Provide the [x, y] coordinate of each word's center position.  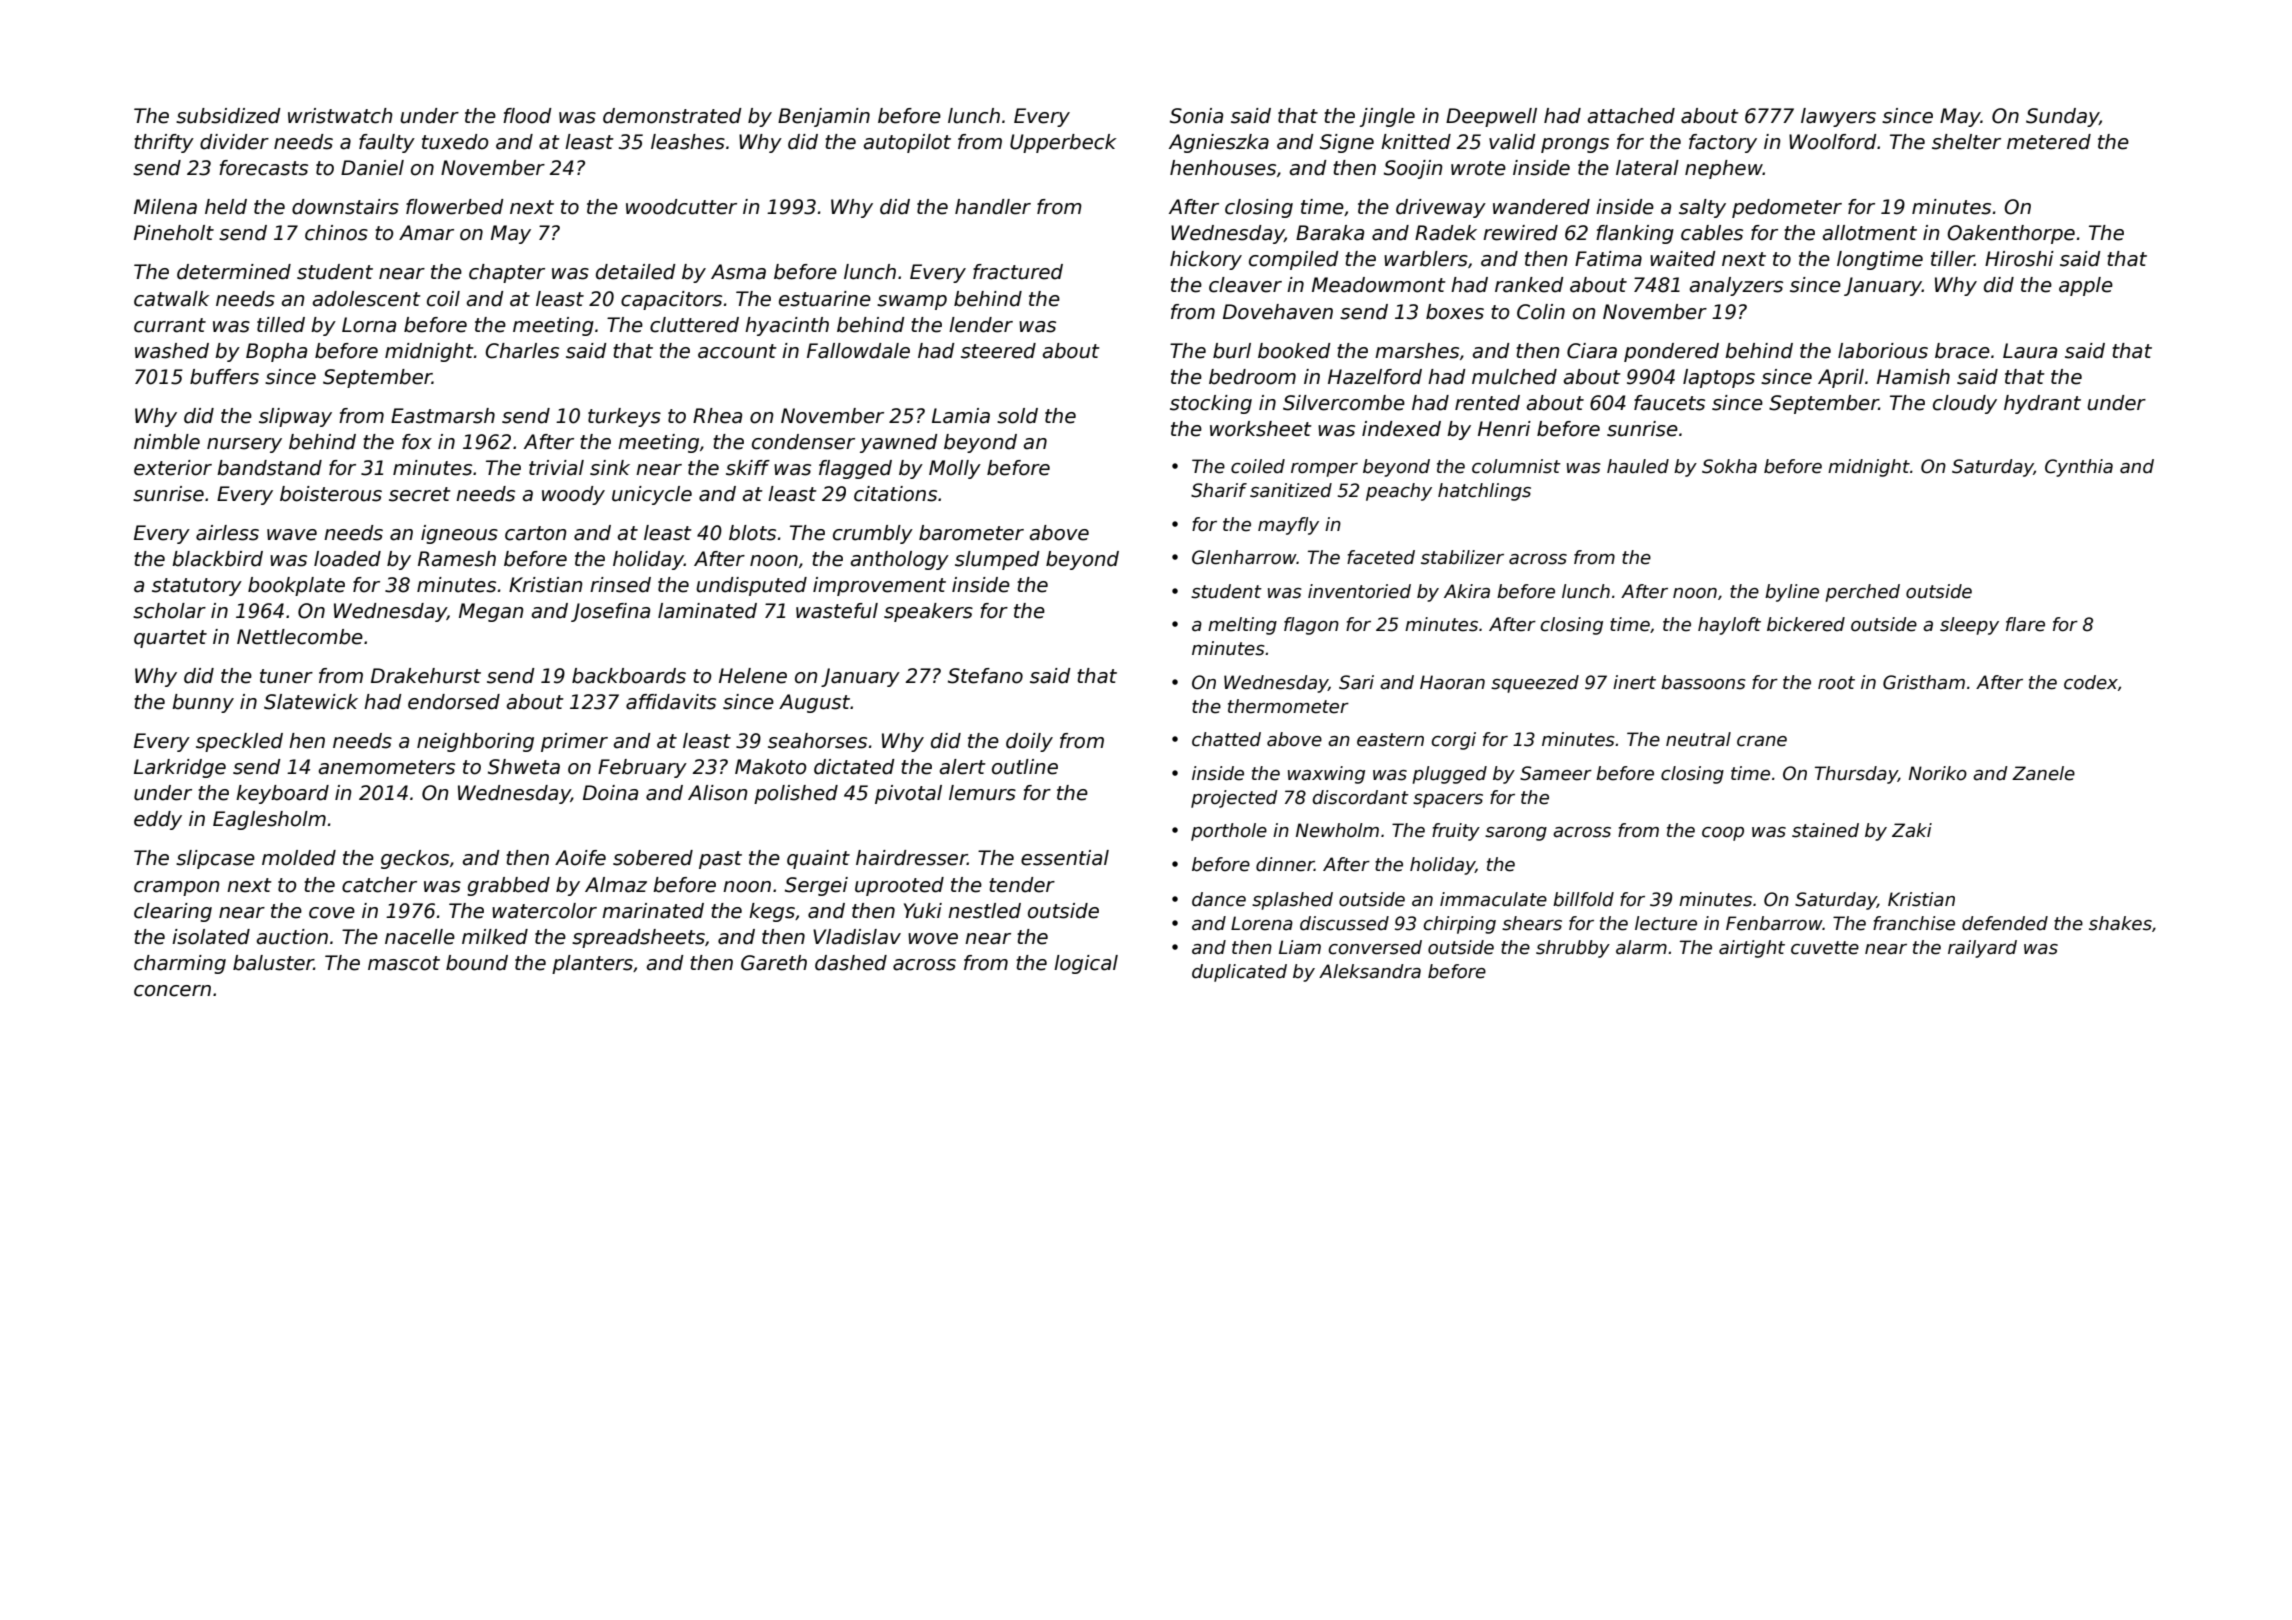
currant [170, 325]
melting [1242, 626]
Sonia [1196, 116]
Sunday [2062, 117]
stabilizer [1462, 557]
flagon [1311, 626]
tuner [286, 676]
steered [998, 351]
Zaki [1912, 830]
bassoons [1703, 682]
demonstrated [672, 116]
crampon [176, 888]
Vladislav [857, 937]
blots [752, 533]
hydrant [2042, 404]
